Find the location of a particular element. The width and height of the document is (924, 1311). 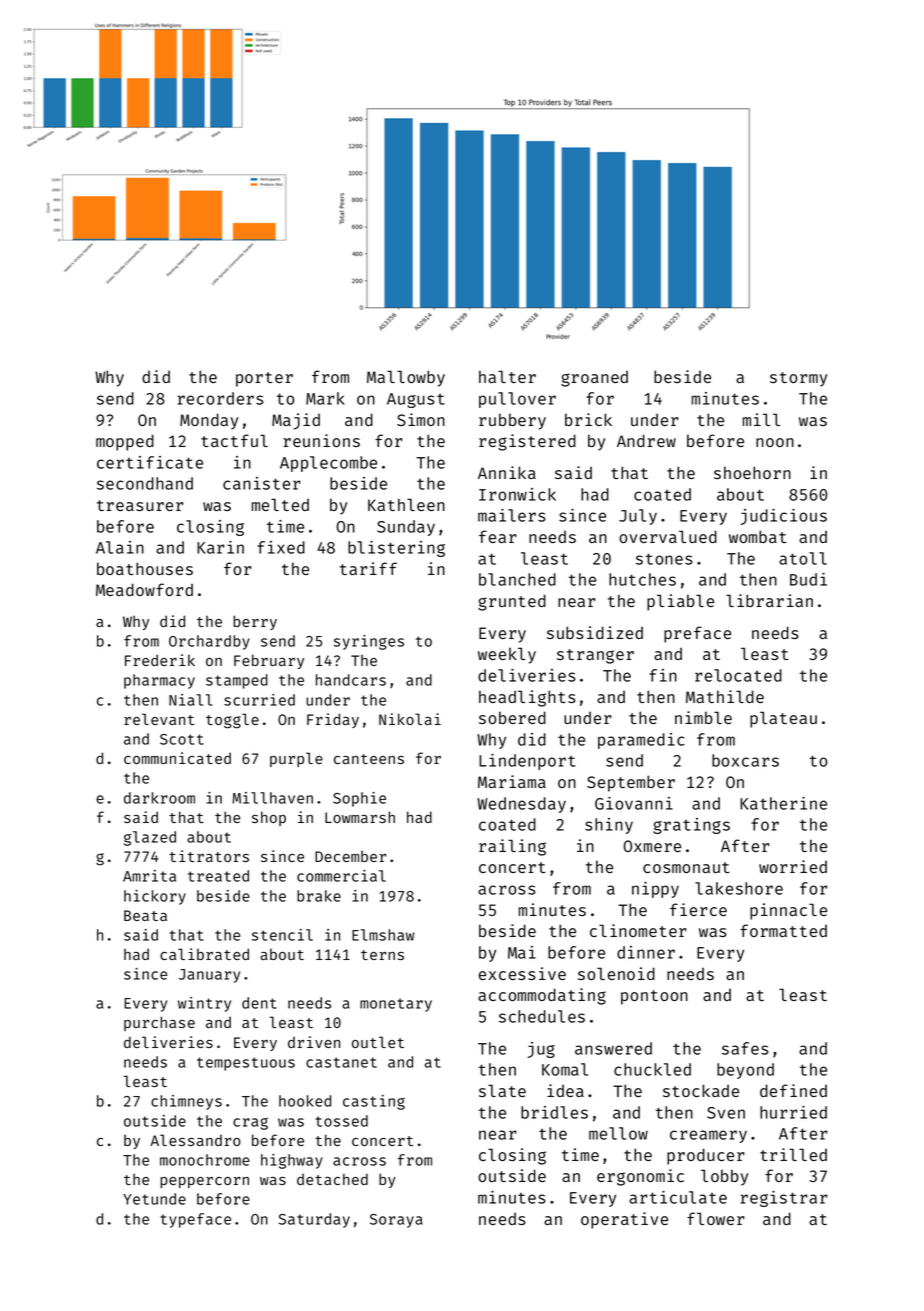

Amrita is located at coordinates (149, 876).
